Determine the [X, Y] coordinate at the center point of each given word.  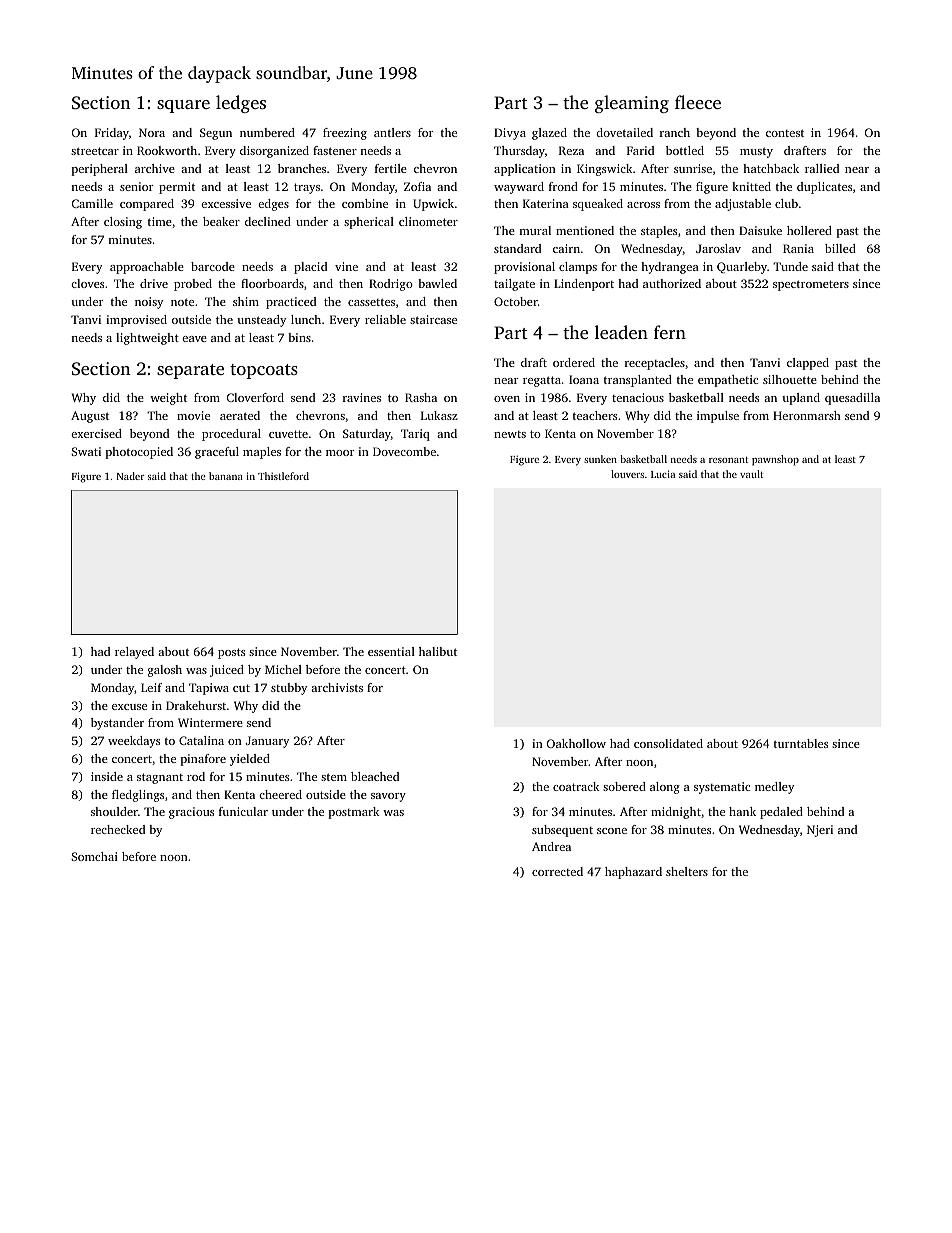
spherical [369, 223]
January [267, 742]
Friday [112, 134]
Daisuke [760, 230]
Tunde [790, 266]
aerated [240, 415]
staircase [433, 319]
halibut [438, 651]
